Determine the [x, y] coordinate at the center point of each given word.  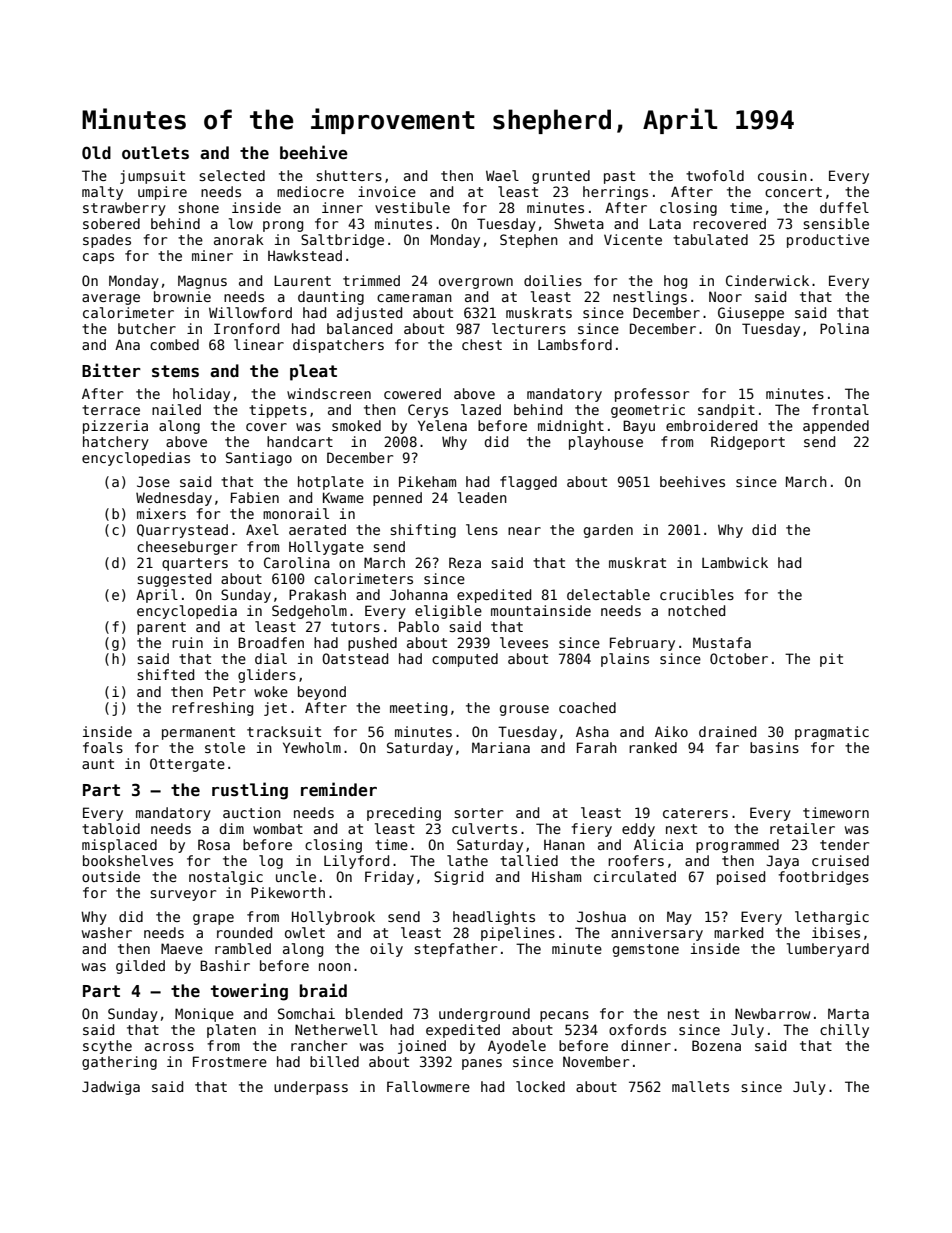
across [169, 1047]
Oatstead [355, 658]
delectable [608, 594]
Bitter [111, 370]
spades [107, 241]
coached [587, 707]
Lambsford [575, 344]
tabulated [710, 239]
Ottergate [187, 765]
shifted [165, 674]
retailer [802, 828]
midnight [571, 427]
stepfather [455, 950]
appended [836, 427]
